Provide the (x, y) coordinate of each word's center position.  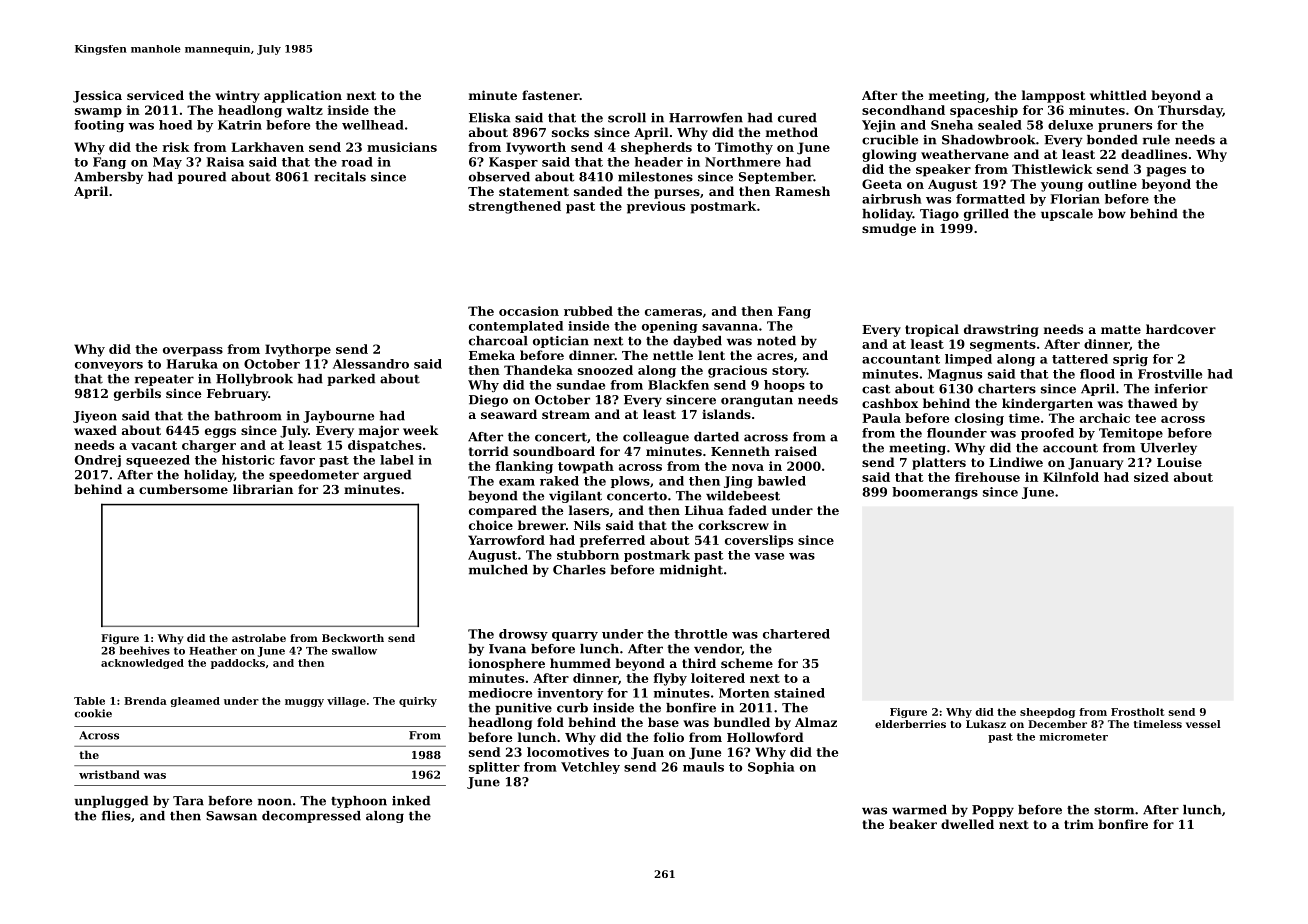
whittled (1118, 95)
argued (387, 476)
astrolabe (259, 638)
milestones (655, 177)
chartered (796, 634)
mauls (703, 767)
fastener (551, 95)
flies (116, 816)
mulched (498, 570)
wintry (237, 96)
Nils (587, 525)
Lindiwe (1016, 462)
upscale (1067, 215)
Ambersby (108, 178)
